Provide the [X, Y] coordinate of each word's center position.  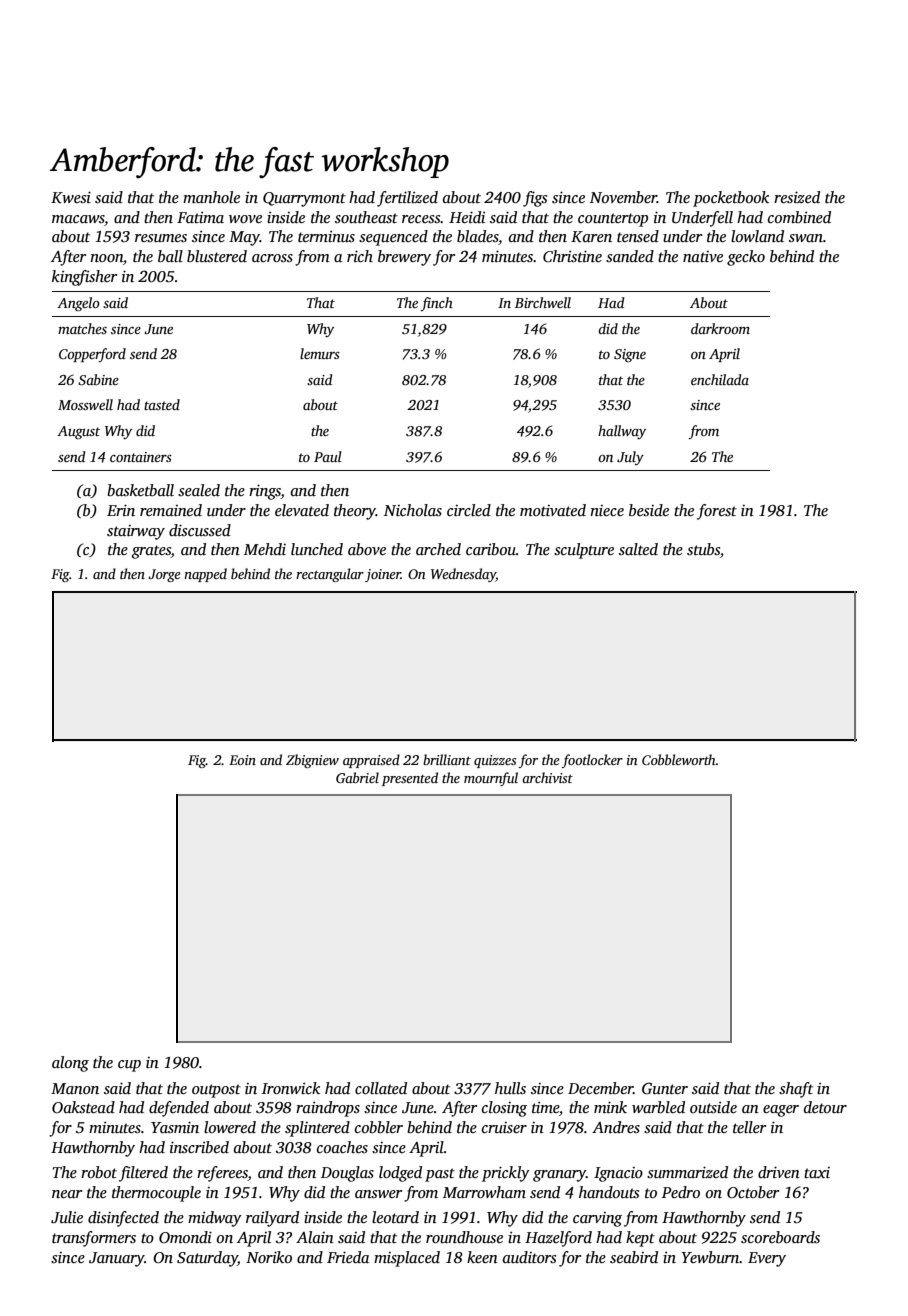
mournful [491, 779]
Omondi [185, 1237]
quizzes [495, 761]
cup [129, 1066]
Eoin [242, 760]
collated [381, 1088]
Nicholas [413, 510]
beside [649, 510]
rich [360, 256]
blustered [217, 256]
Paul [328, 456]
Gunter [665, 1088]
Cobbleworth [679, 759]
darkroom [720, 328]
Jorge [164, 575]
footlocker [592, 761]
